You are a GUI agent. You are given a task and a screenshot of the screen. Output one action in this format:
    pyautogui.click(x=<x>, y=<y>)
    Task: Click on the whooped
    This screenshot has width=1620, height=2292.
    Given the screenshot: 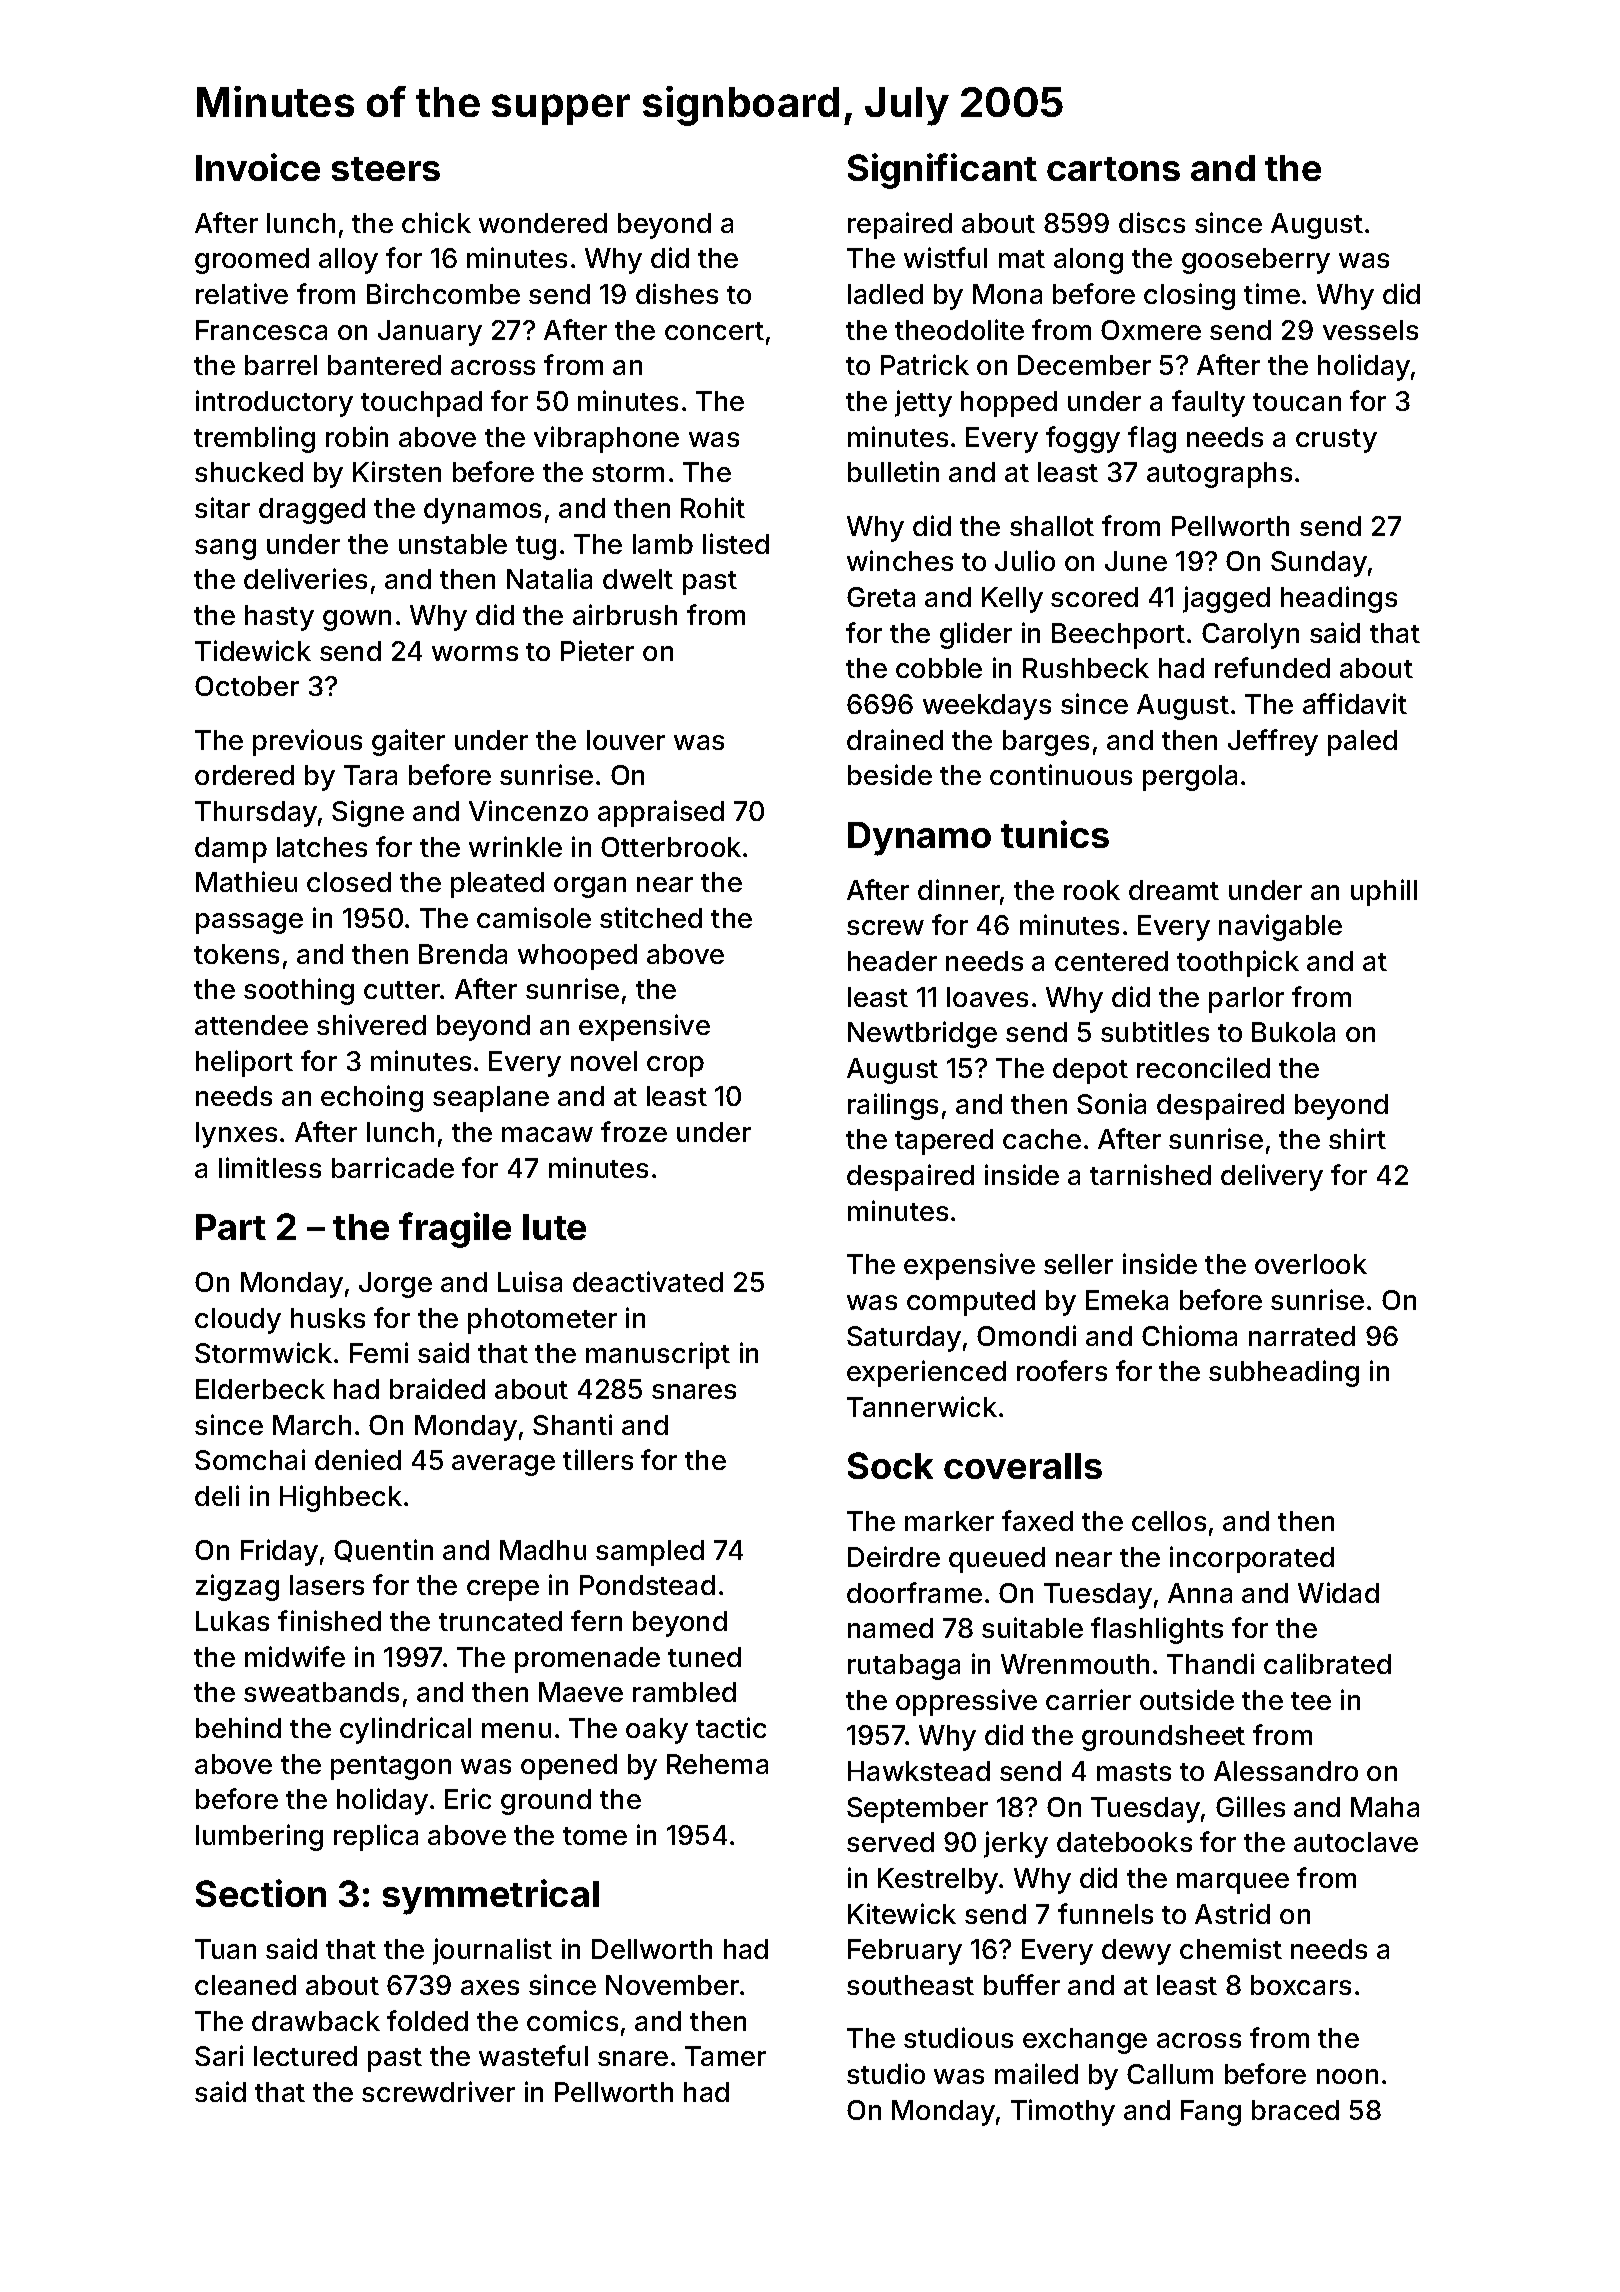 What is the action you would take?
    pyautogui.click(x=577, y=957)
